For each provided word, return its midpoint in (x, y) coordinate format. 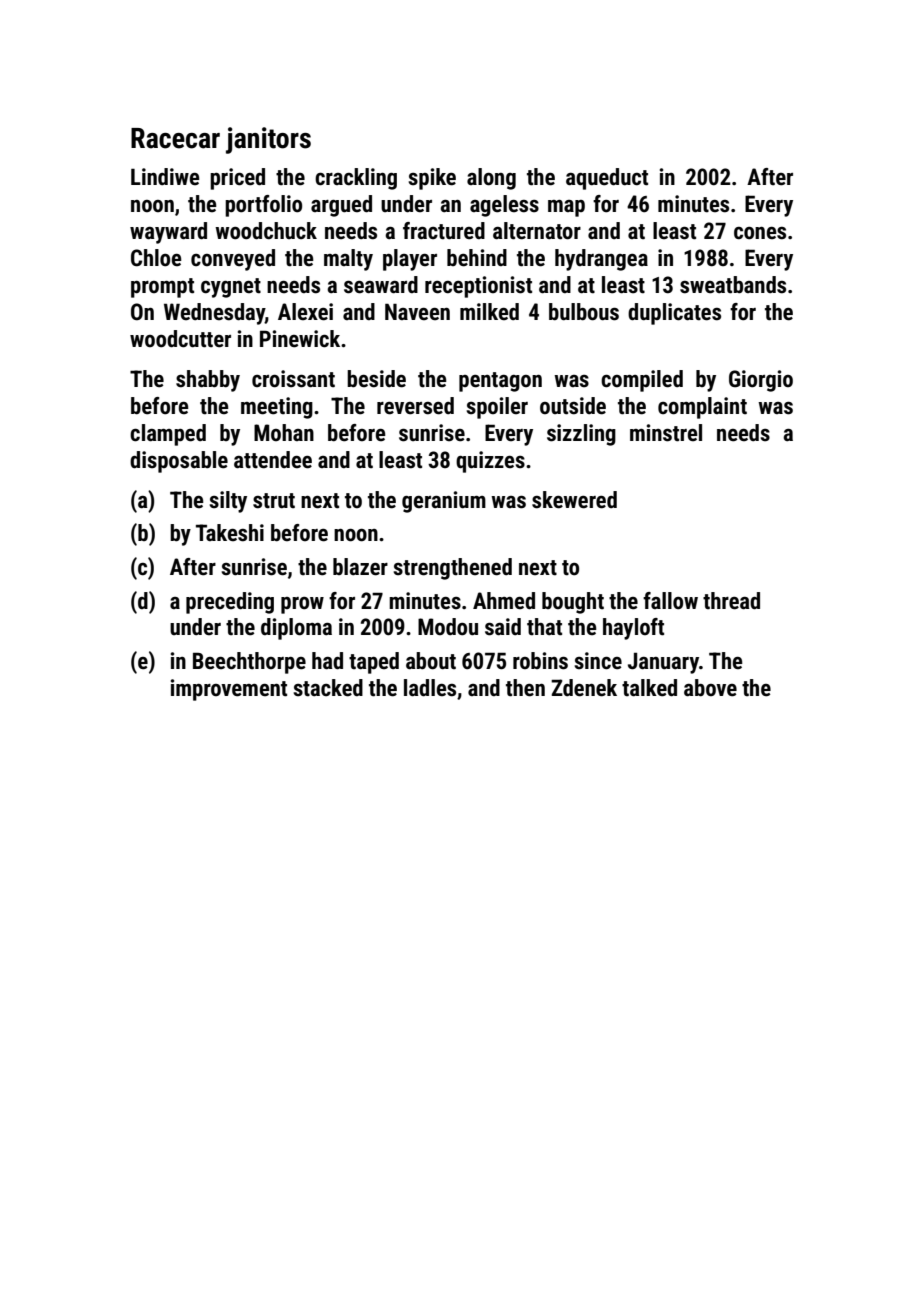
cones (760, 233)
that (544, 627)
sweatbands (733, 285)
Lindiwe (165, 177)
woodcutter (180, 339)
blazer (360, 567)
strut (274, 501)
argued (341, 206)
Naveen (417, 312)
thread (731, 601)
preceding (230, 603)
